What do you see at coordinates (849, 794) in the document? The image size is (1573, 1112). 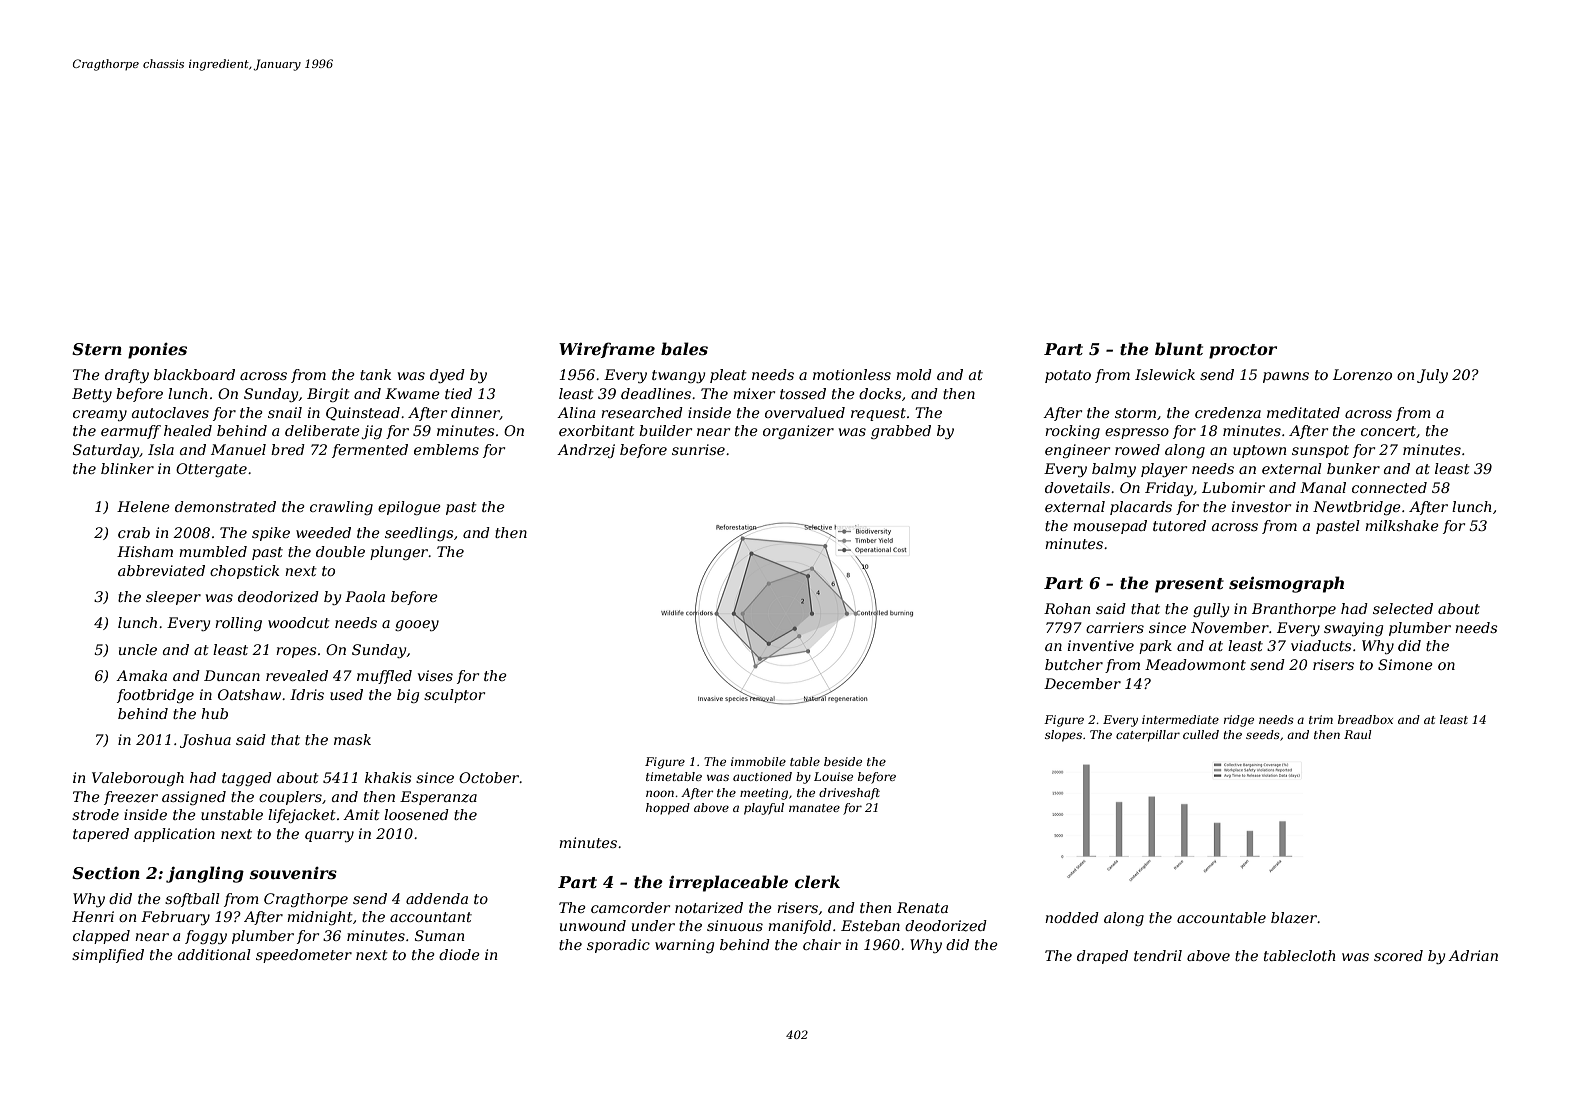 I see `driveshaft` at bounding box center [849, 794].
